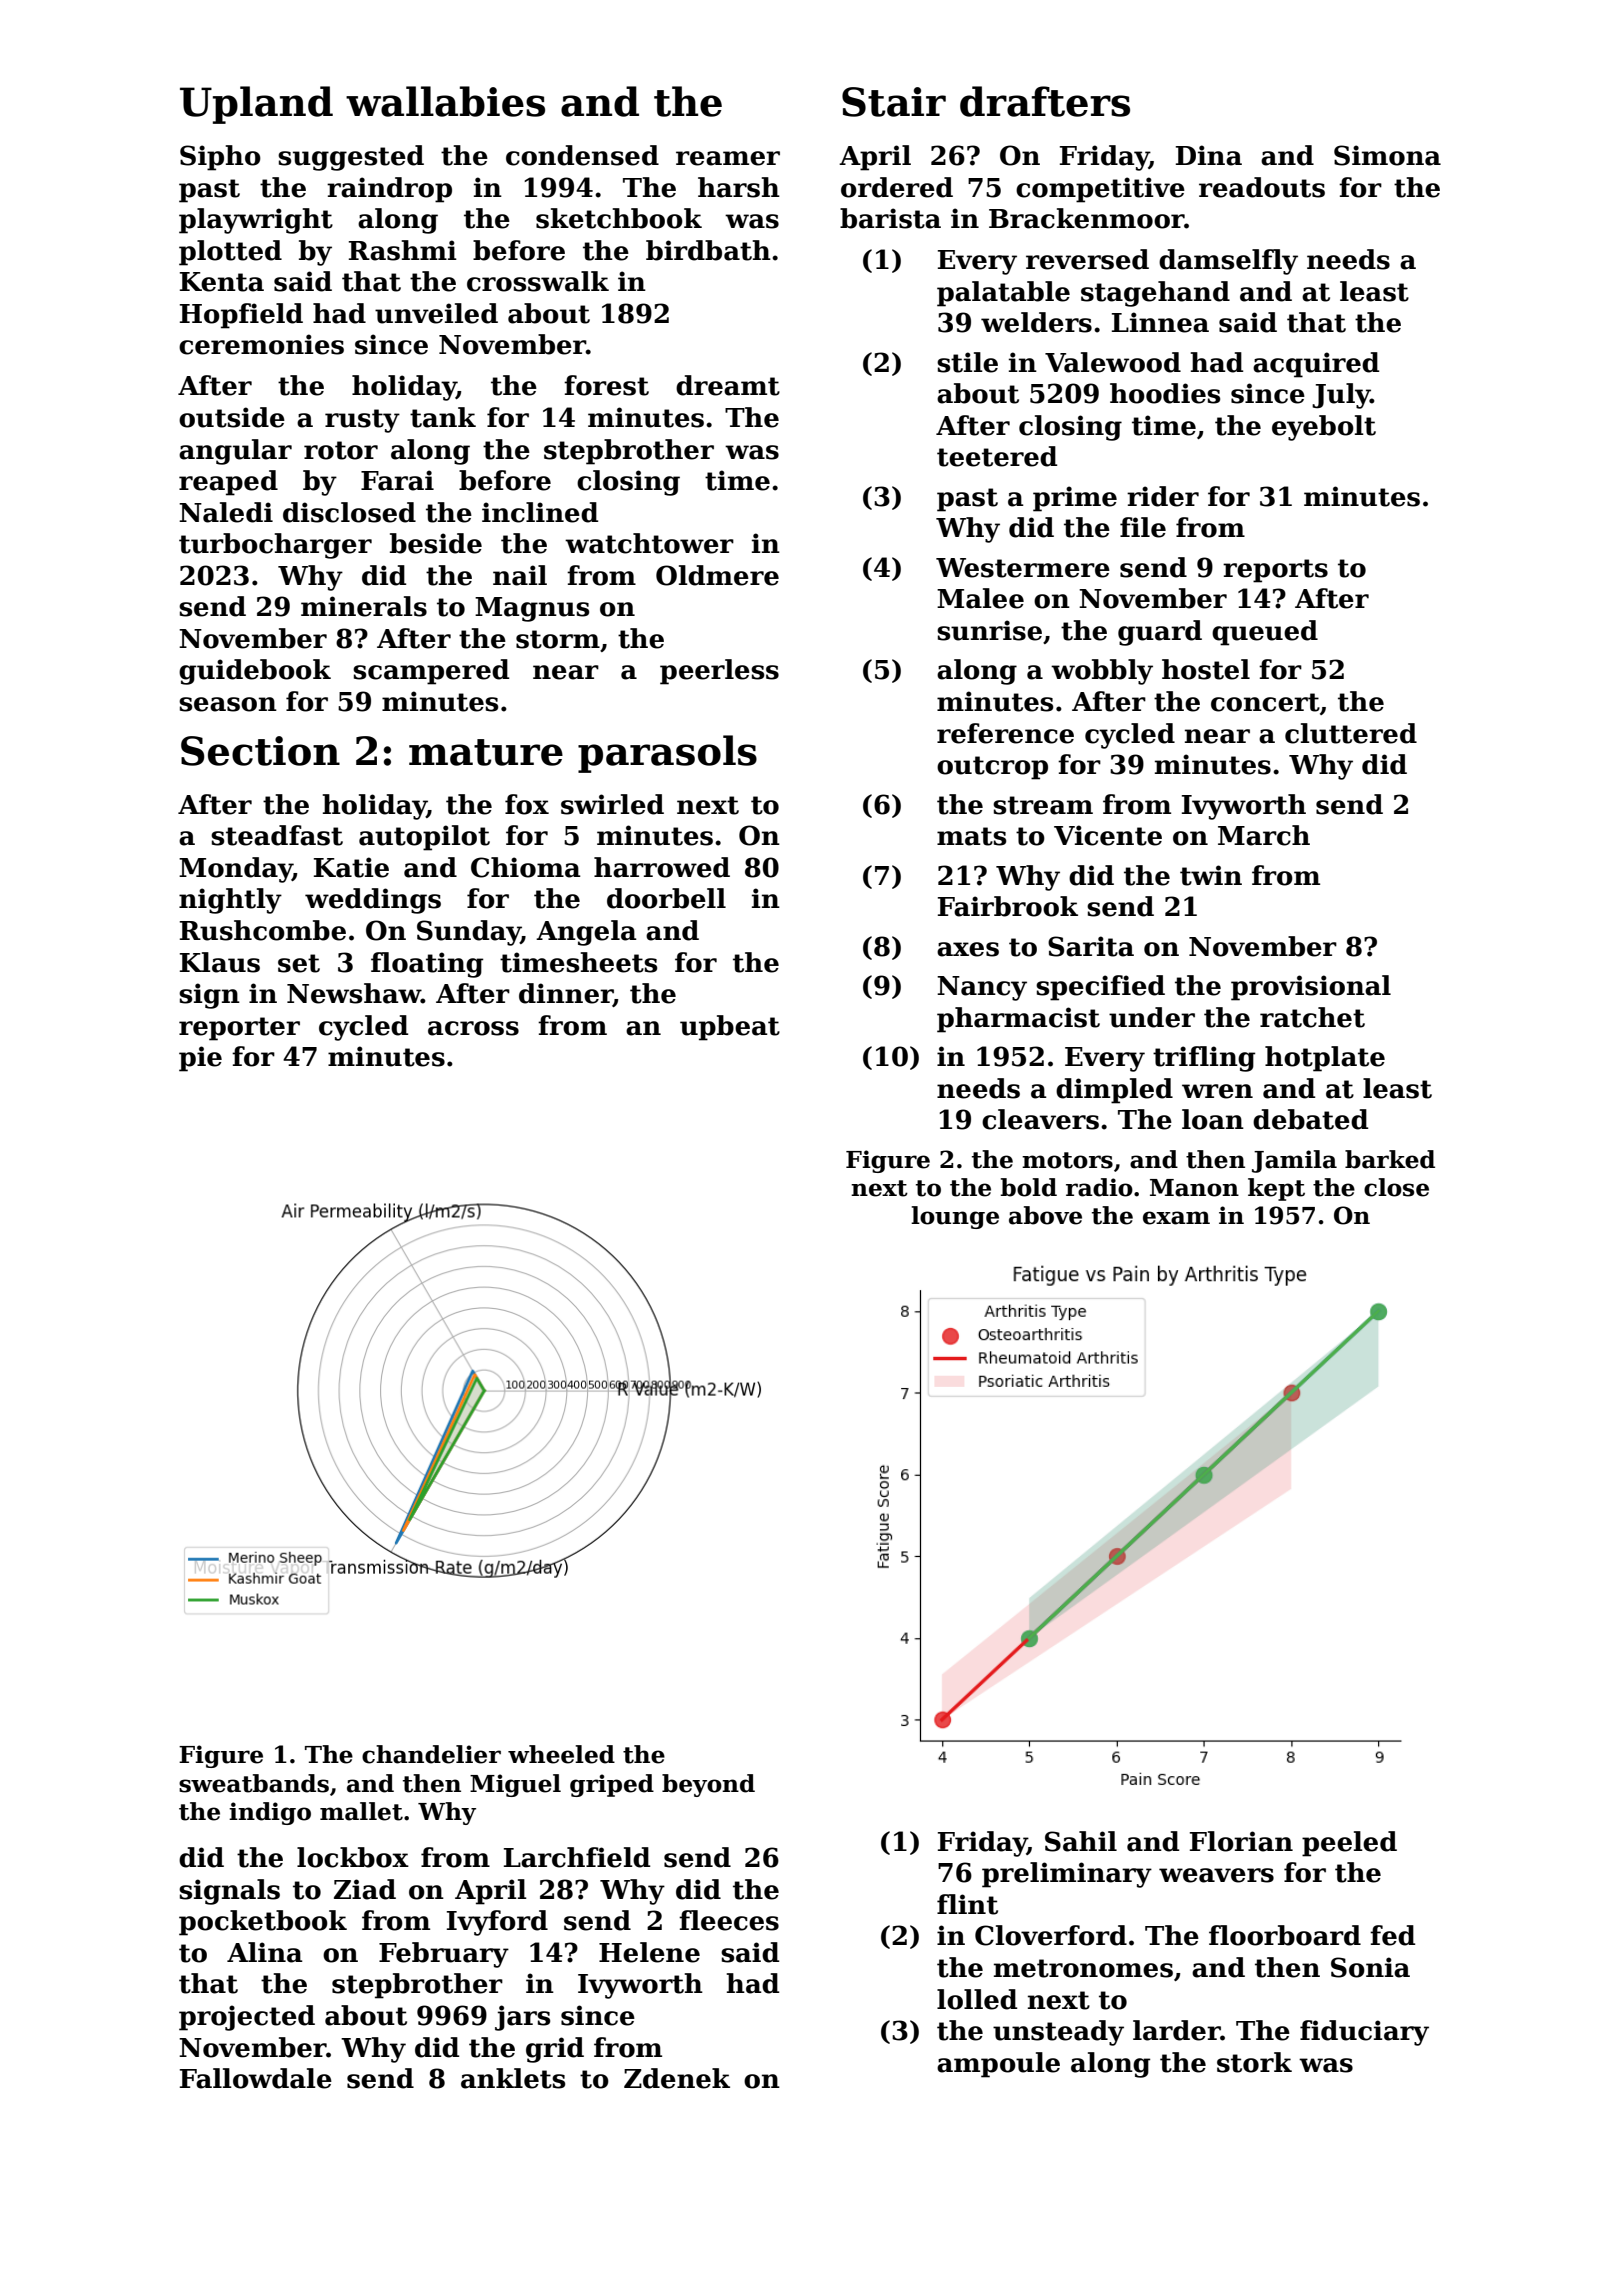 The width and height of the page is (1620, 2292). I want to click on Section, so click(260, 751).
